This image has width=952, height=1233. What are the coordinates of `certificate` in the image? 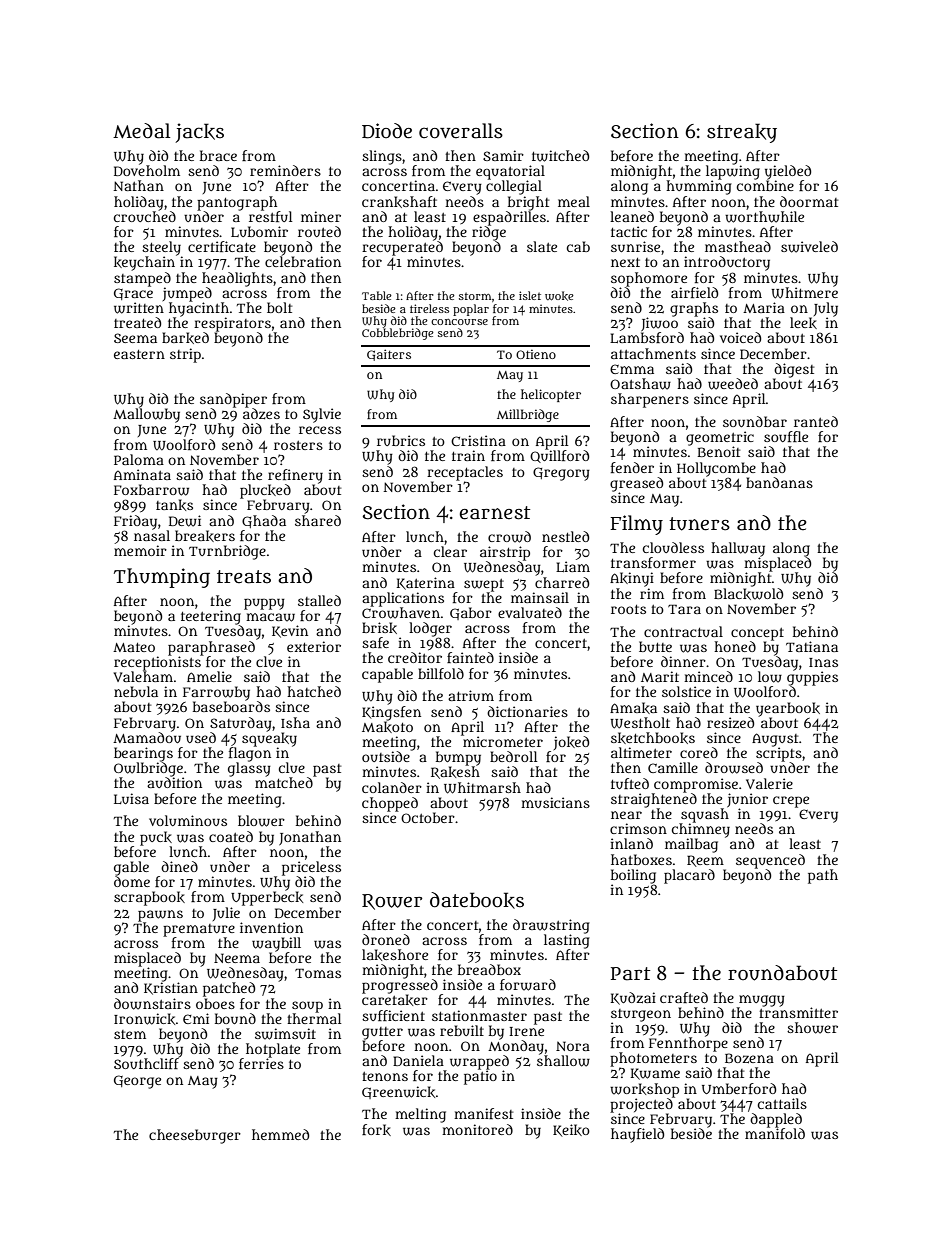 It's located at (222, 246).
